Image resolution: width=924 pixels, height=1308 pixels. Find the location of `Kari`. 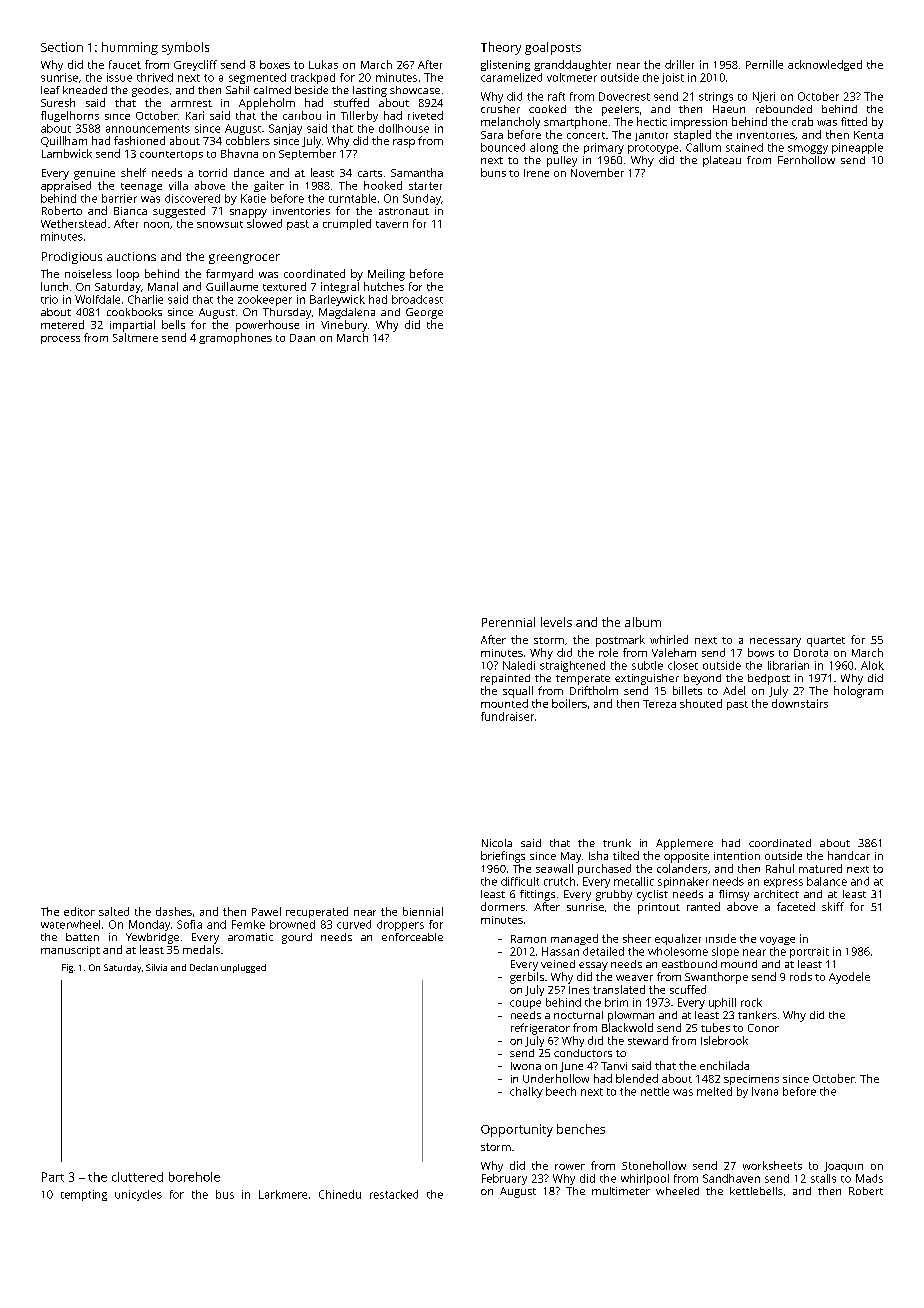

Kari is located at coordinates (195, 115).
